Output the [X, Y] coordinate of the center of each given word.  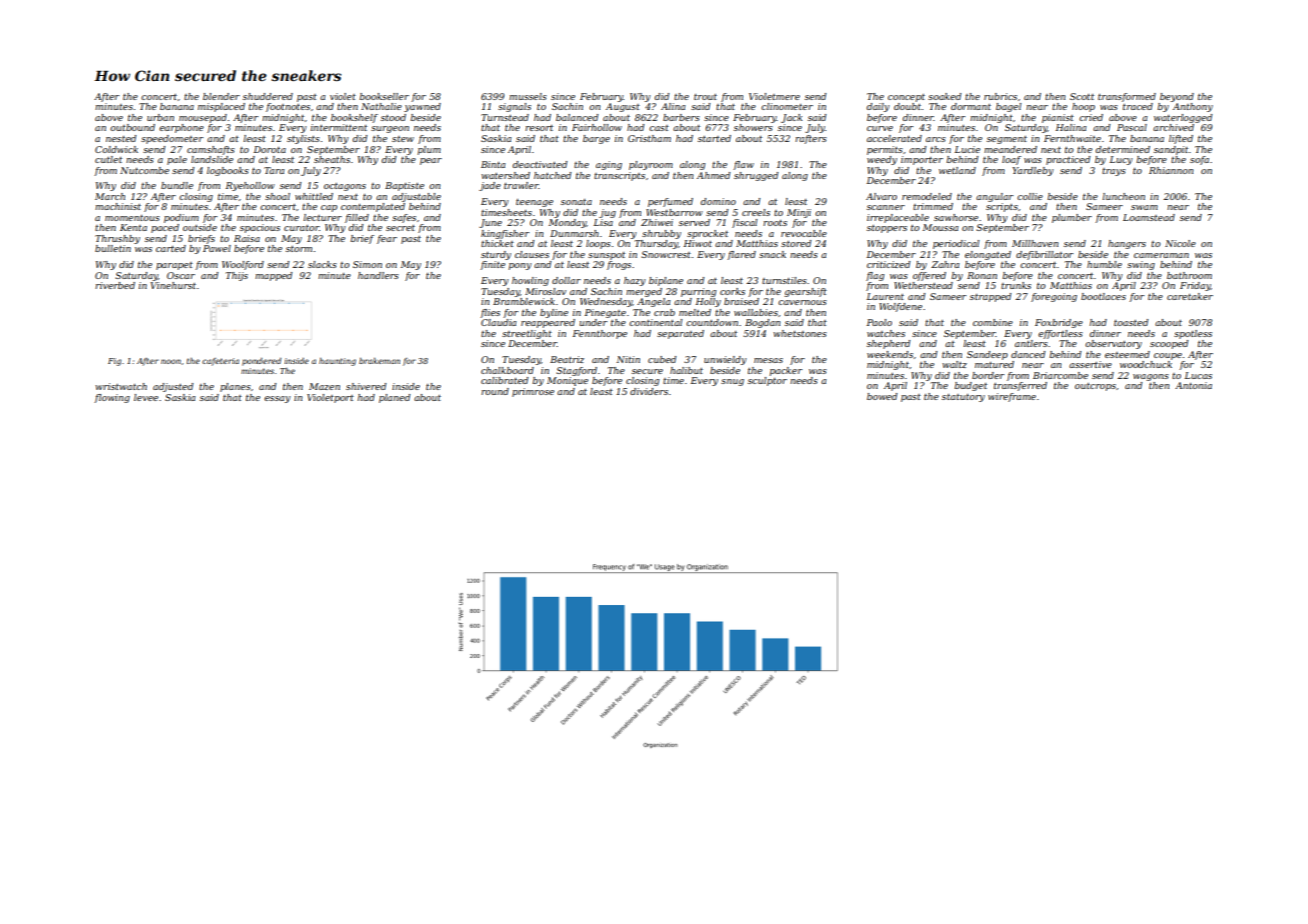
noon [171, 361]
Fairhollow [597, 127]
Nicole [1180, 243]
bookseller [384, 96]
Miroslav [545, 291]
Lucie [967, 149]
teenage [534, 203]
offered [929, 276]
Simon [367, 264]
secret [400, 228]
